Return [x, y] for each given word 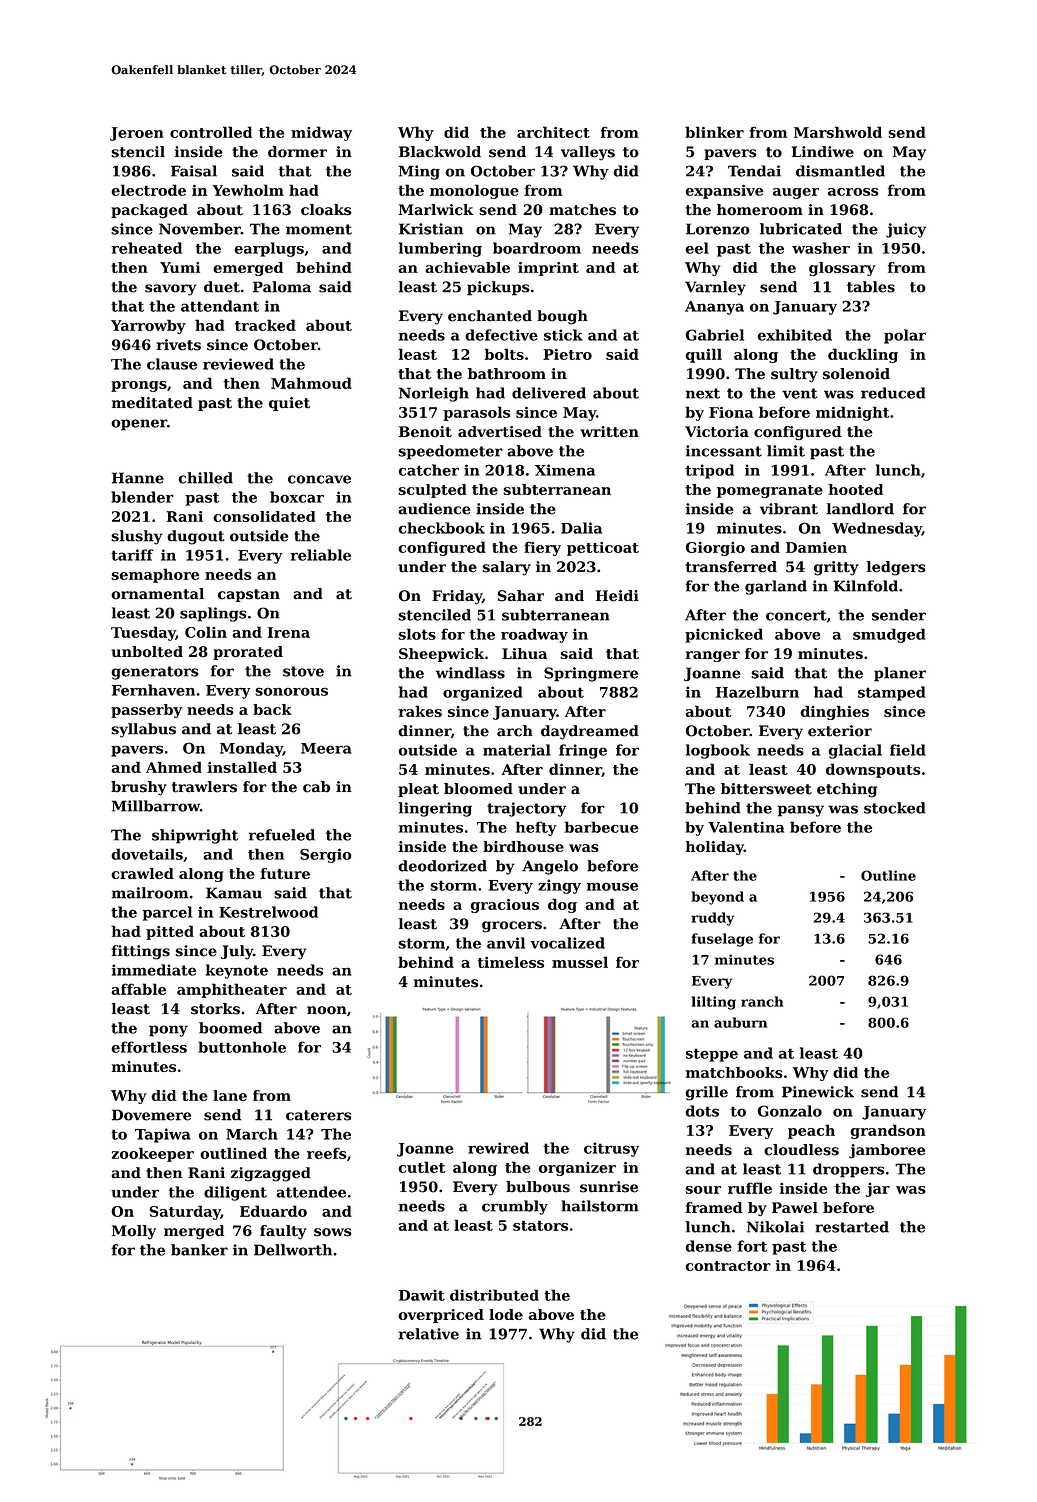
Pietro [567, 354]
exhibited [794, 335]
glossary [842, 269]
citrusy [611, 1149]
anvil [506, 943]
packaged [149, 211]
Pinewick [818, 1092]
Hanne [138, 478]
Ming [419, 172]
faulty [283, 1232]
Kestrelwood [268, 912]
